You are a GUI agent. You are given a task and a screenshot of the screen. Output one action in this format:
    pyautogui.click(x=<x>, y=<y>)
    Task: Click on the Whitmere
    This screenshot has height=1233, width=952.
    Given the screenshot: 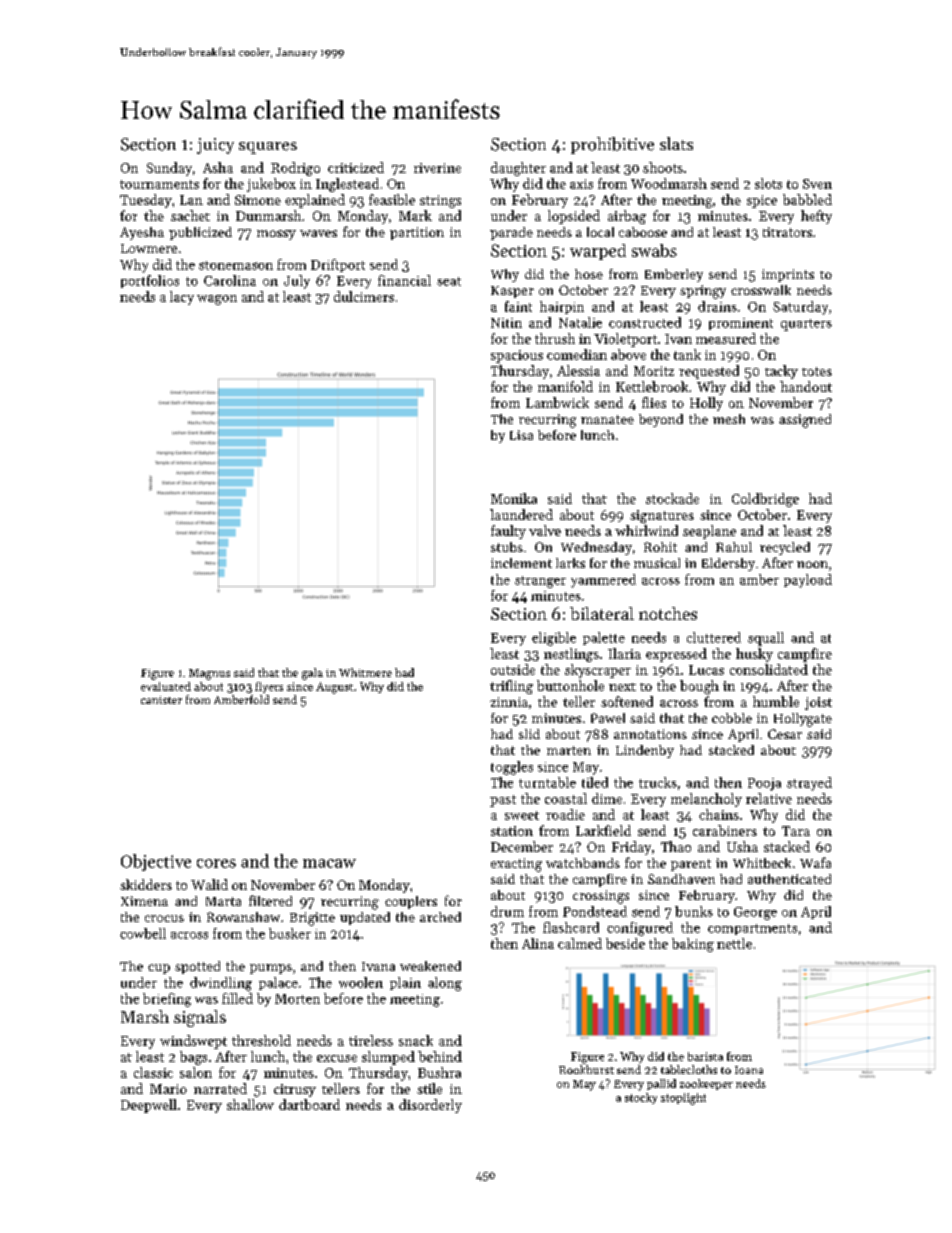 What is the action you would take?
    pyautogui.click(x=365, y=672)
